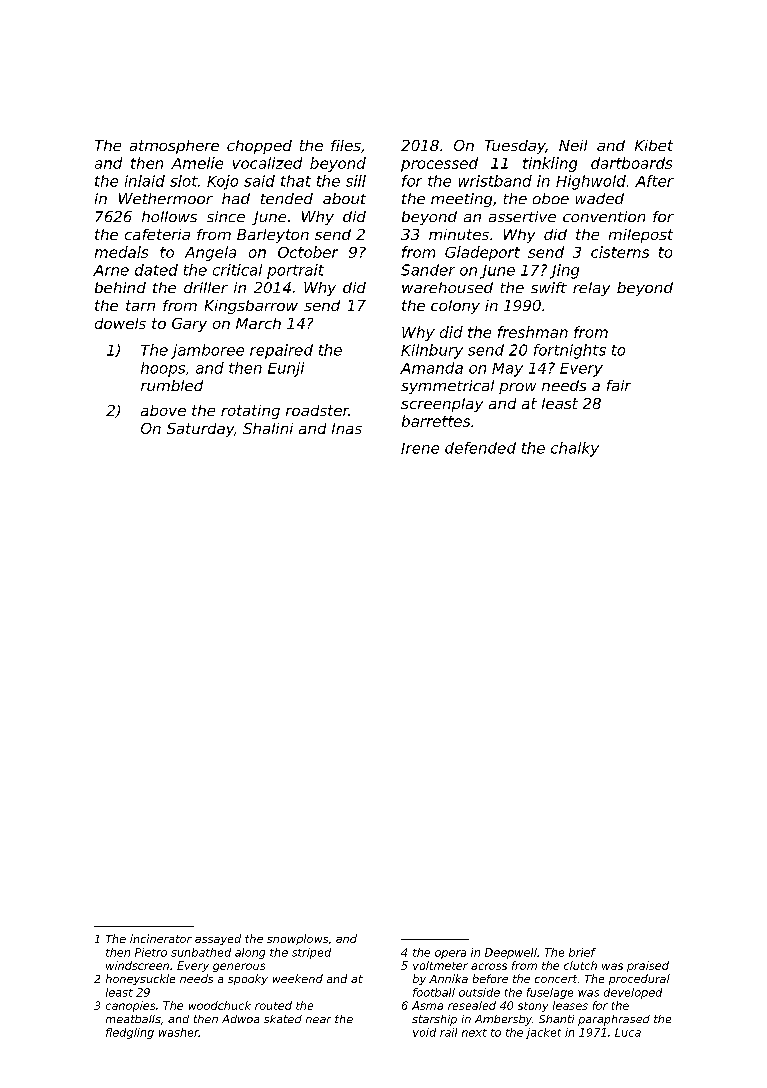 The image size is (767, 1088). Describe the element at coordinates (200, 430) in the screenshot. I see `Saturday` at that location.
